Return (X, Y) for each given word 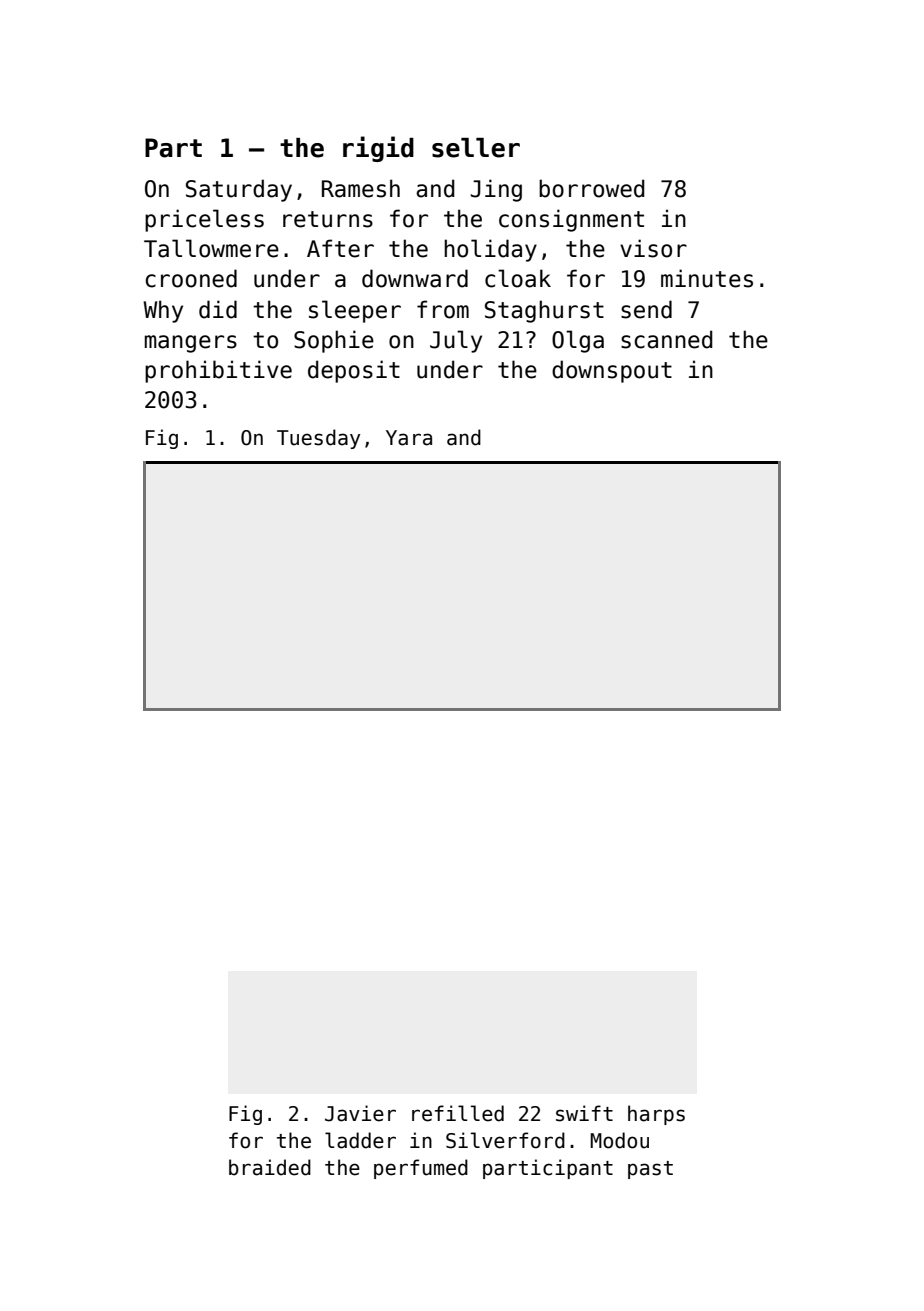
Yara (409, 438)
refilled (458, 1113)
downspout (612, 371)
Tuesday (318, 439)
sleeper (355, 311)
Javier (360, 1113)
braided (270, 1167)
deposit (354, 371)
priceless (204, 220)
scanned (667, 339)
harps (656, 1115)
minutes (707, 278)
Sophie (334, 341)
